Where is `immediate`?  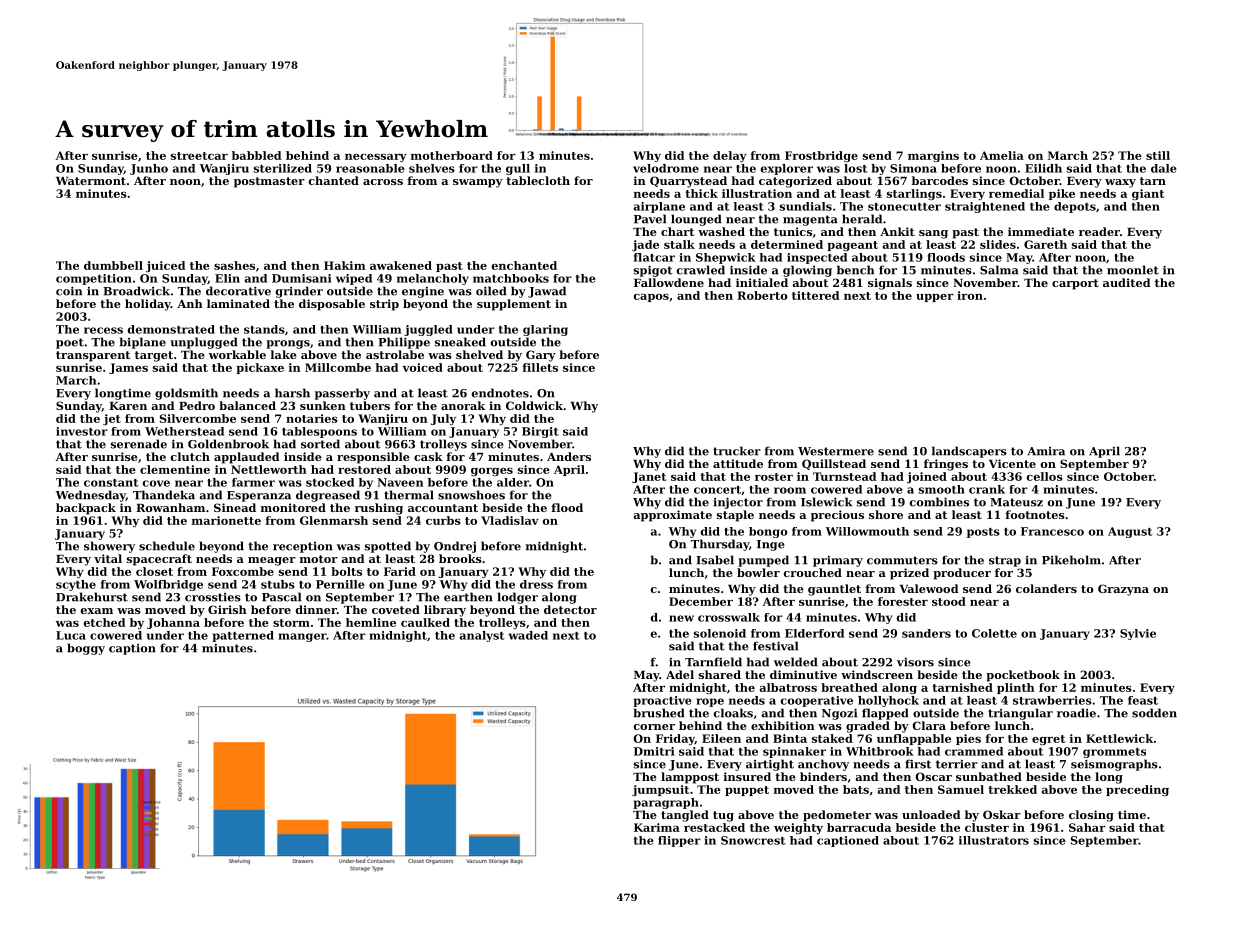 immediate is located at coordinates (1041, 231).
